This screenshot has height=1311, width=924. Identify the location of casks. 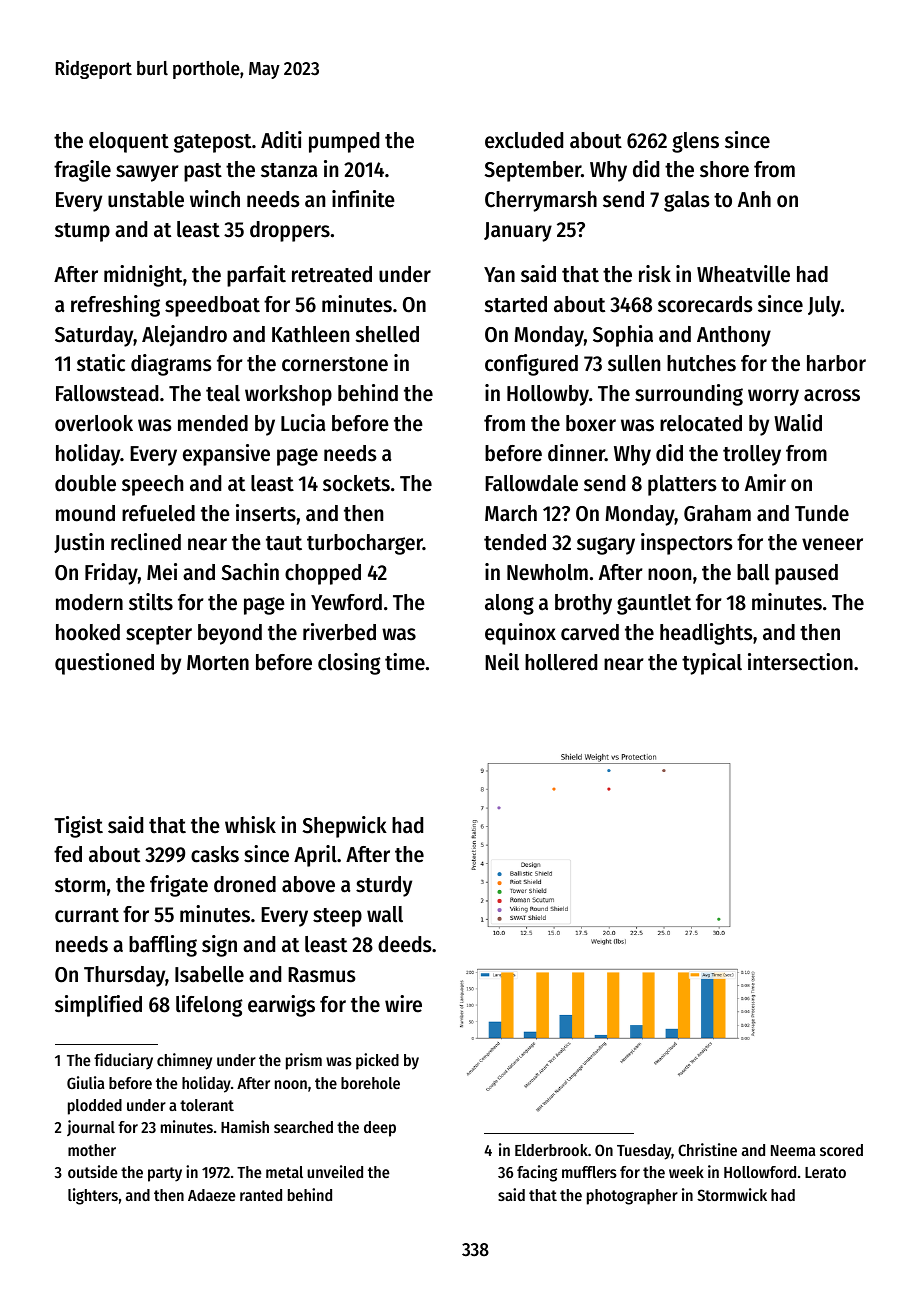
(215, 854).
